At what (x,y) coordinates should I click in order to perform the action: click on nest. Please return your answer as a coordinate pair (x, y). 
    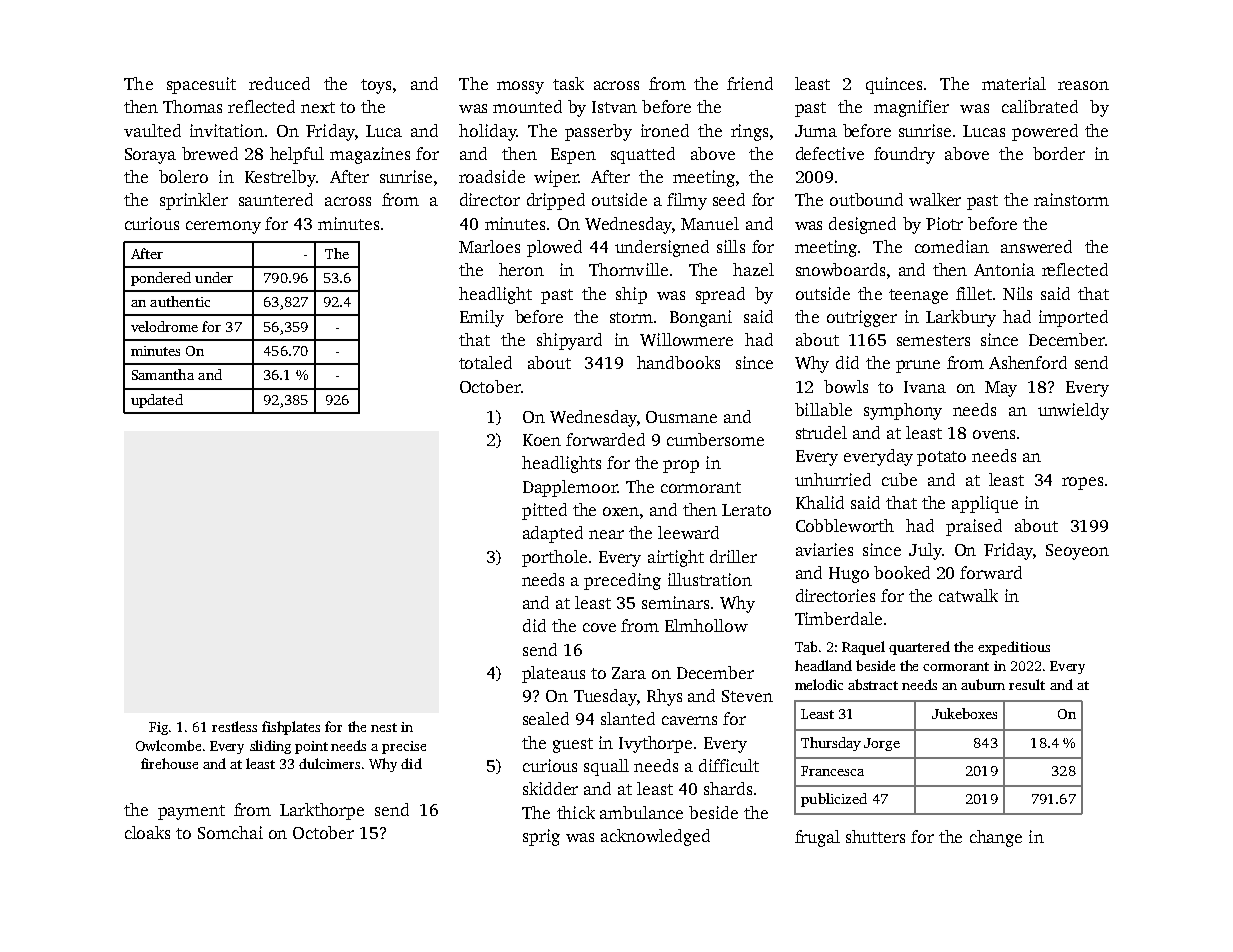
    Looking at the image, I should click on (384, 727).
